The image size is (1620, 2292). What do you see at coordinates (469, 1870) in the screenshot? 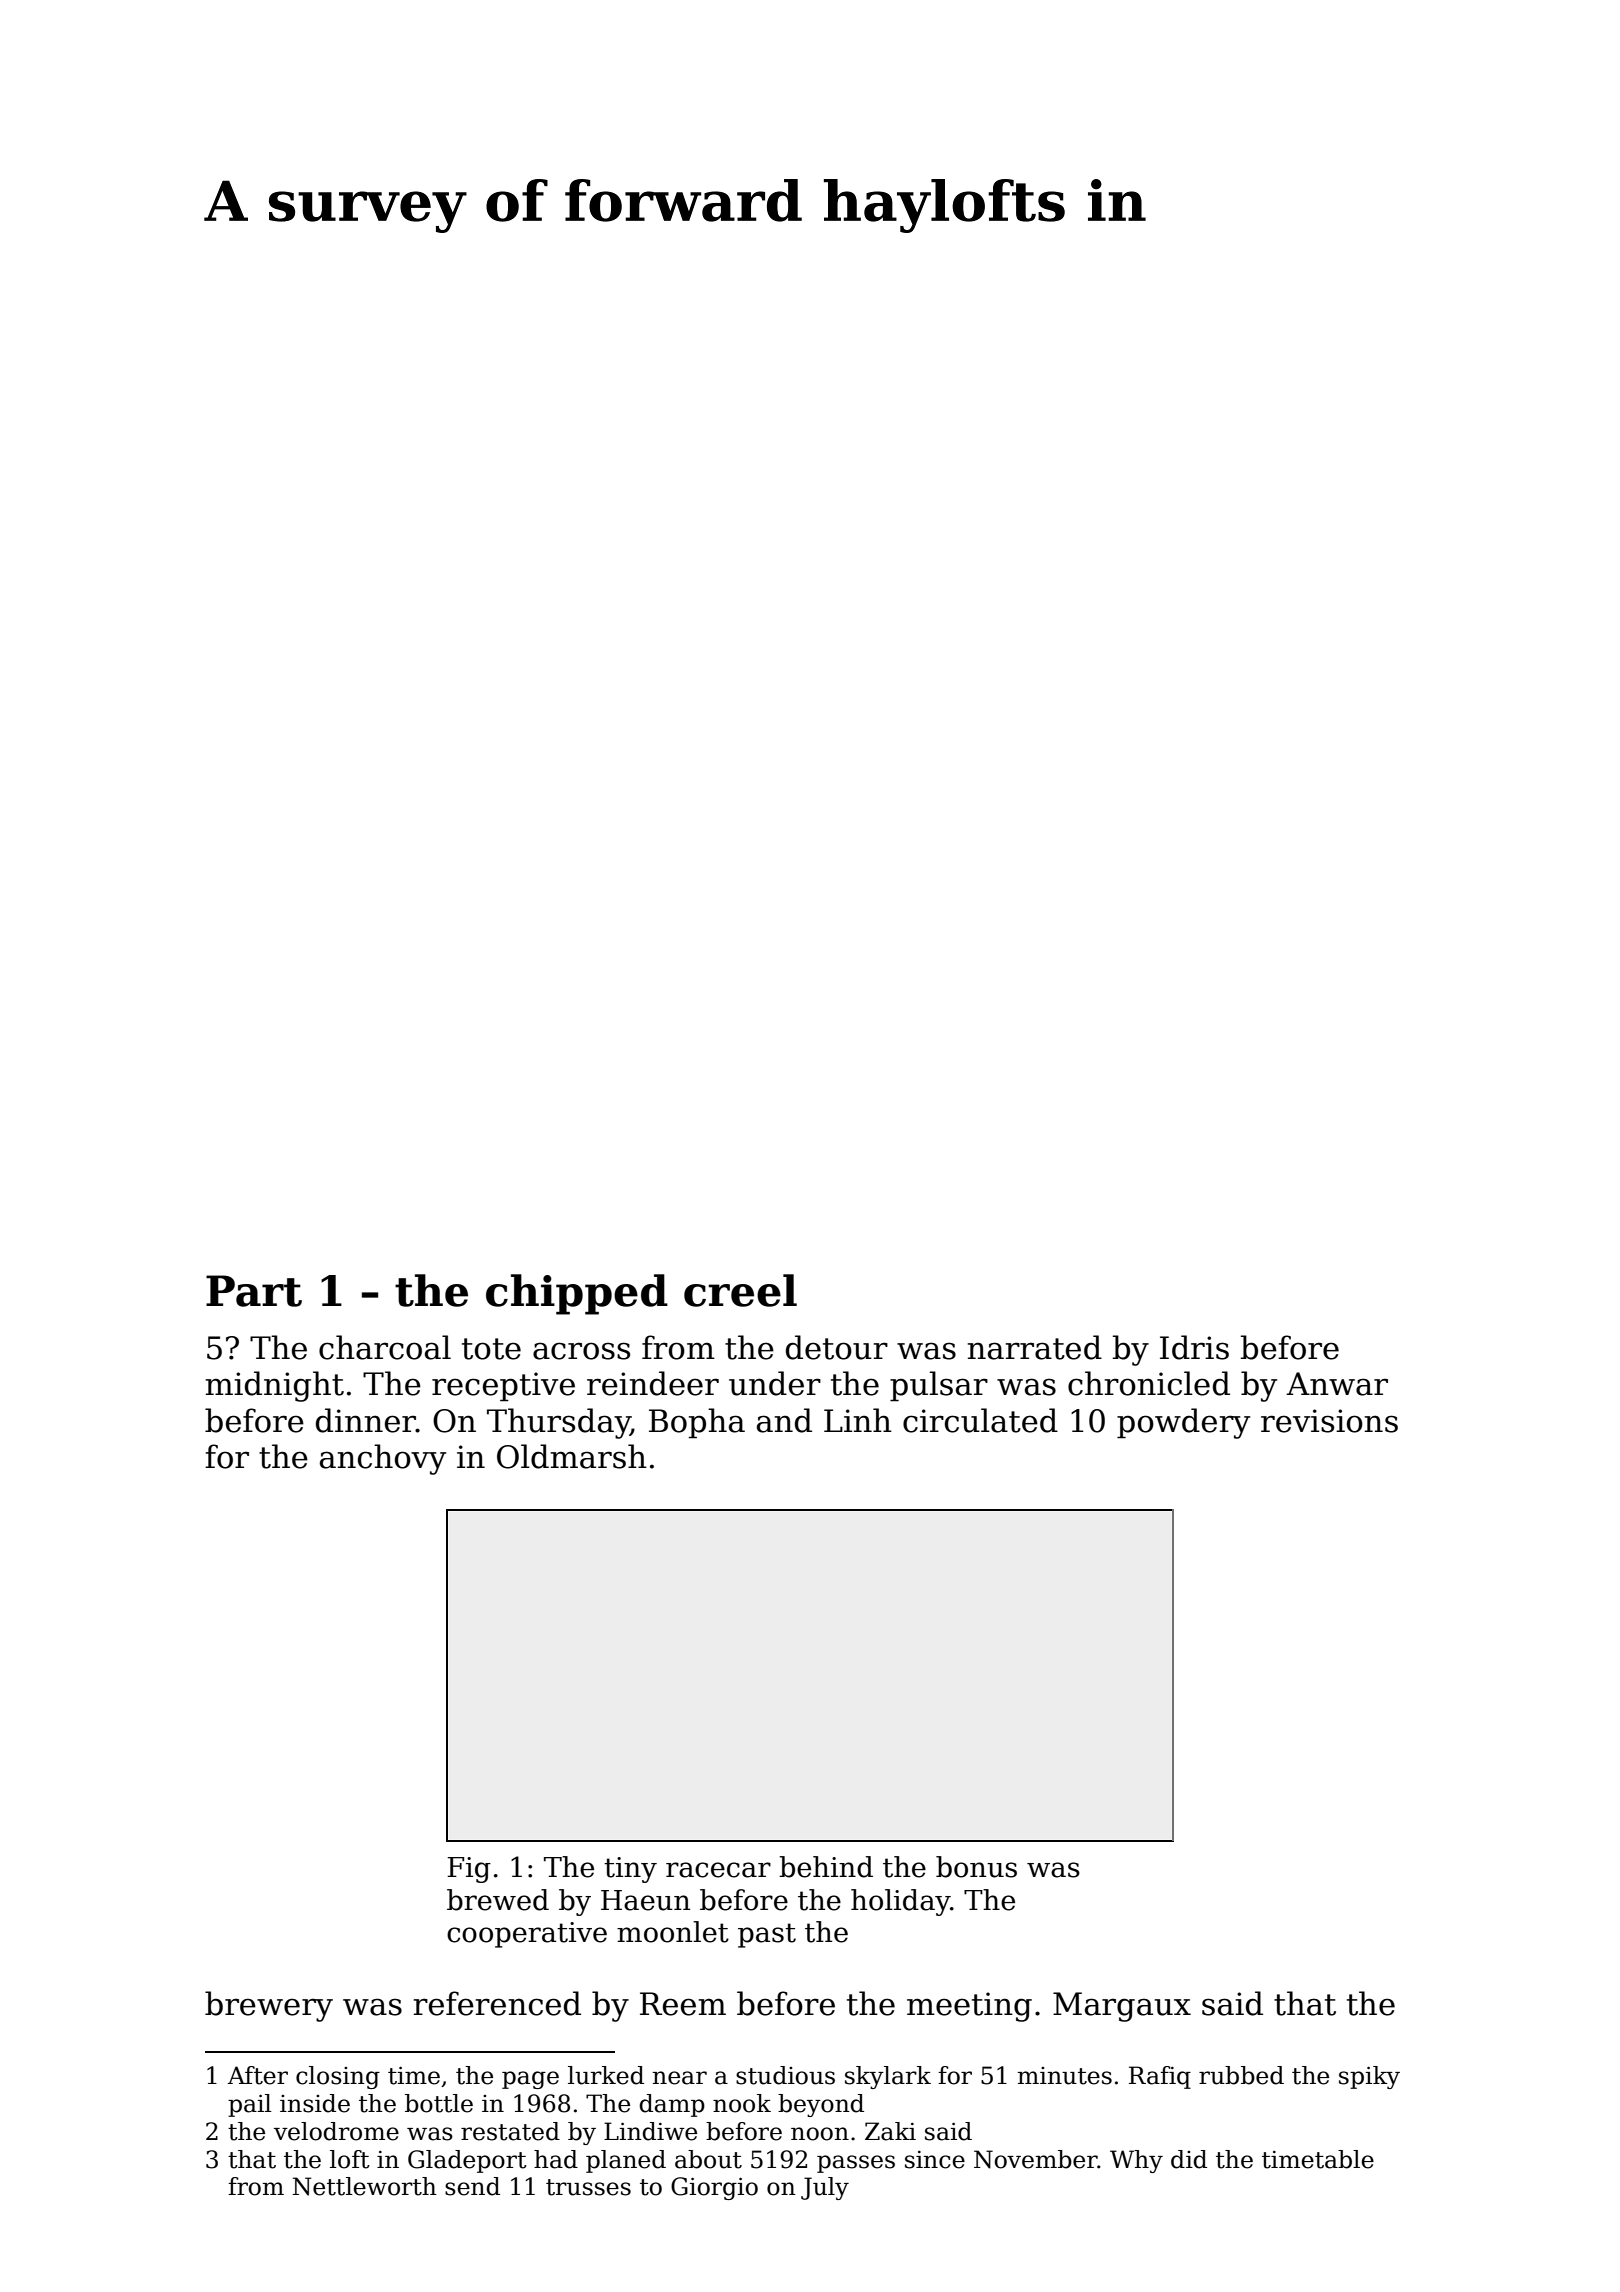
I see `Fig` at bounding box center [469, 1870].
